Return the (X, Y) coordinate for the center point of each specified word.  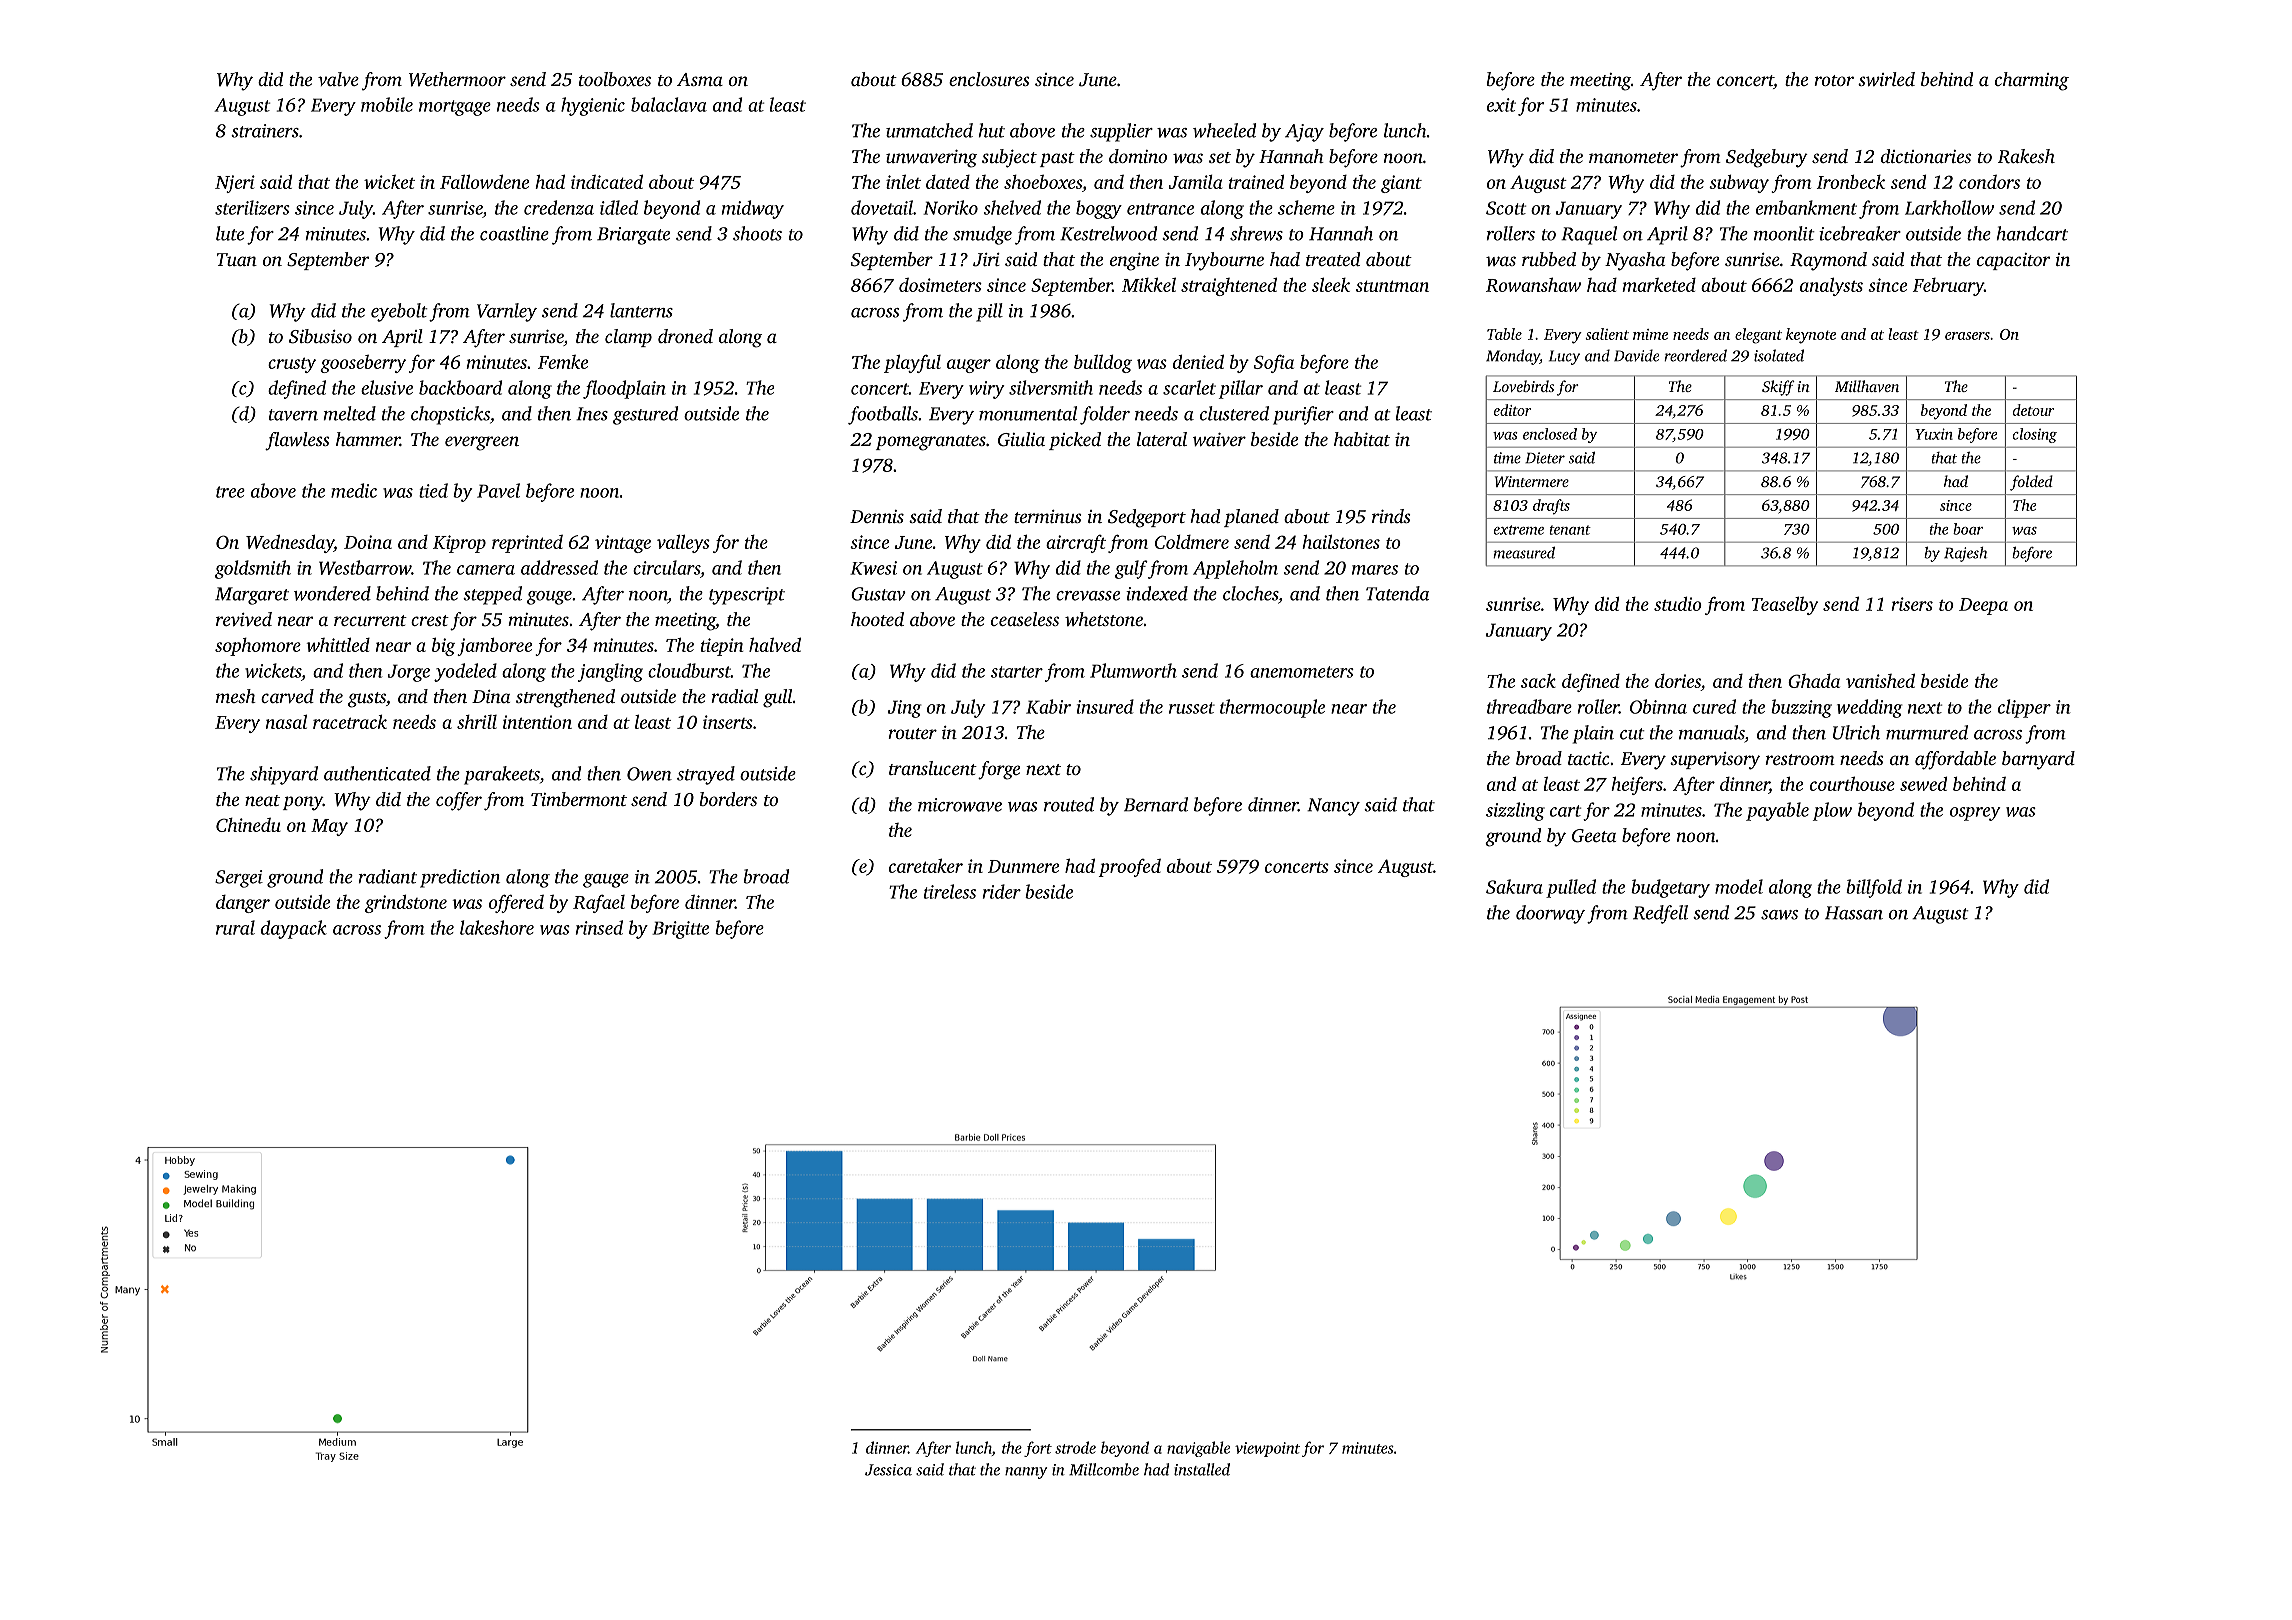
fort (1038, 1449)
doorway (1550, 914)
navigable (1198, 1449)
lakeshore (497, 927)
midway (753, 209)
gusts (367, 700)
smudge (982, 235)
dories (1678, 682)
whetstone (1104, 619)
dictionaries (1926, 156)
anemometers (1302, 672)
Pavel (498, 490)
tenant (1570, 530)
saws (1779, 915)
